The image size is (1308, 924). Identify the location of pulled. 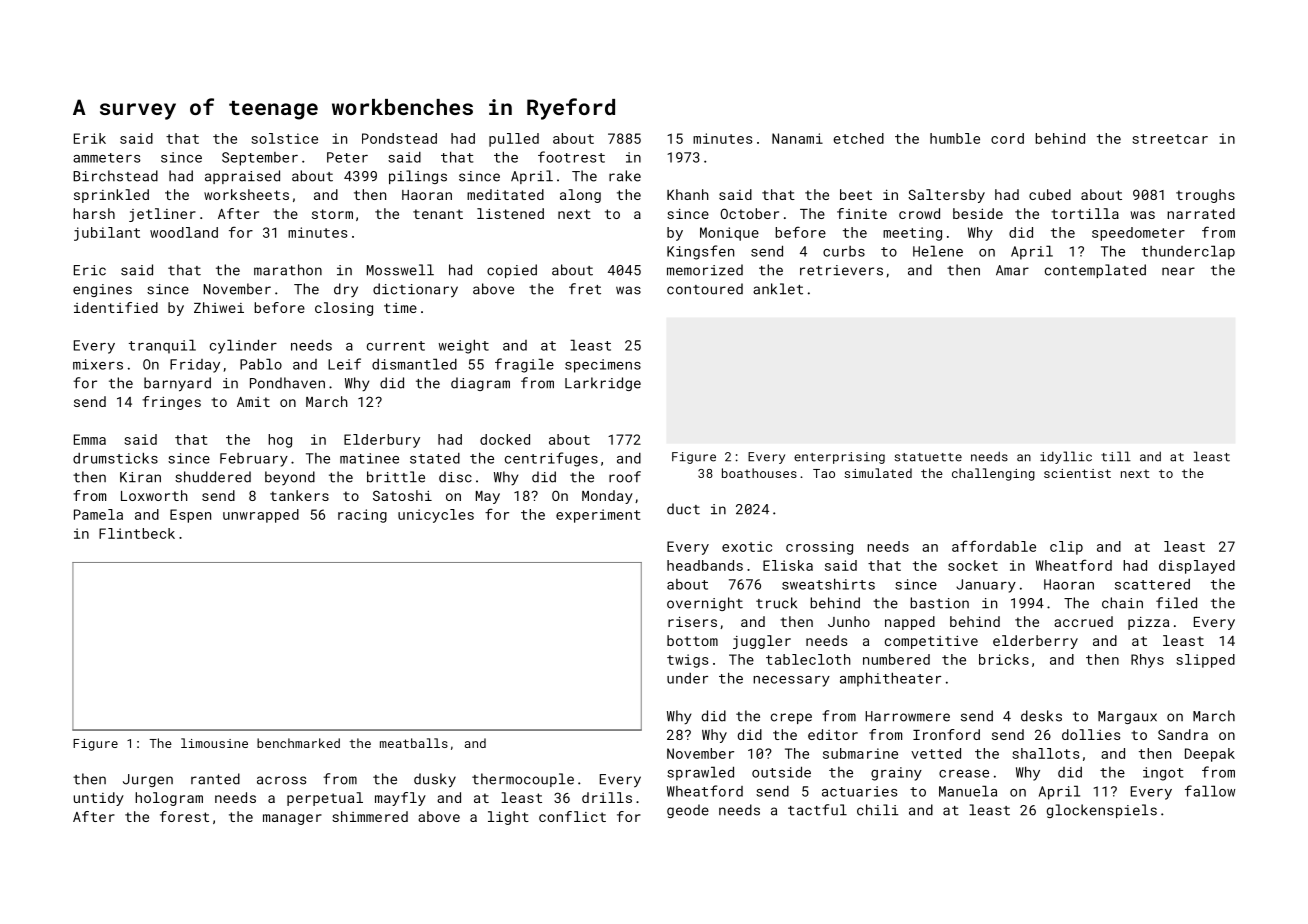
(514, 140).
